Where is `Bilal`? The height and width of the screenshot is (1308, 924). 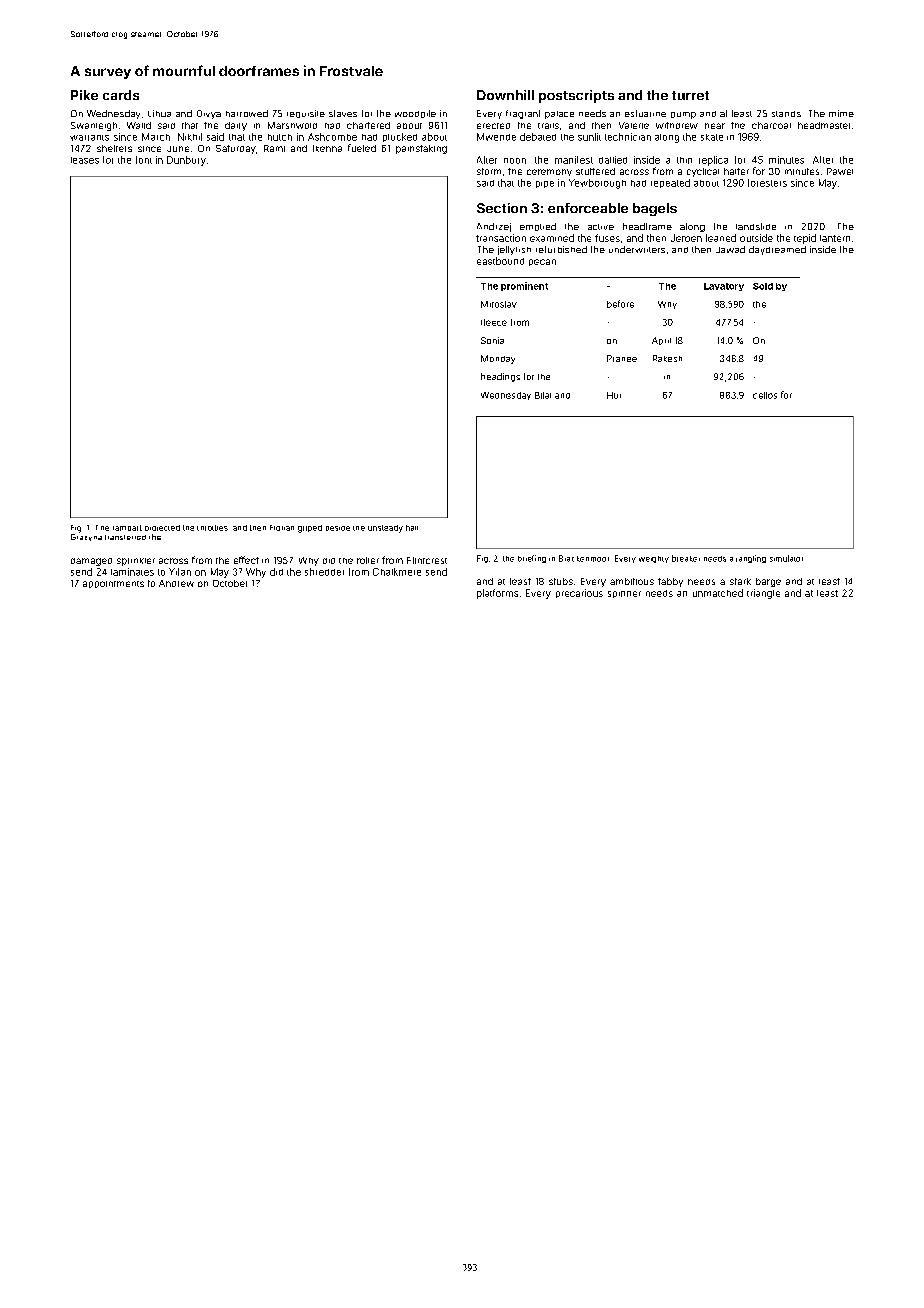 Bilal is located at coordinates (543, 395).
